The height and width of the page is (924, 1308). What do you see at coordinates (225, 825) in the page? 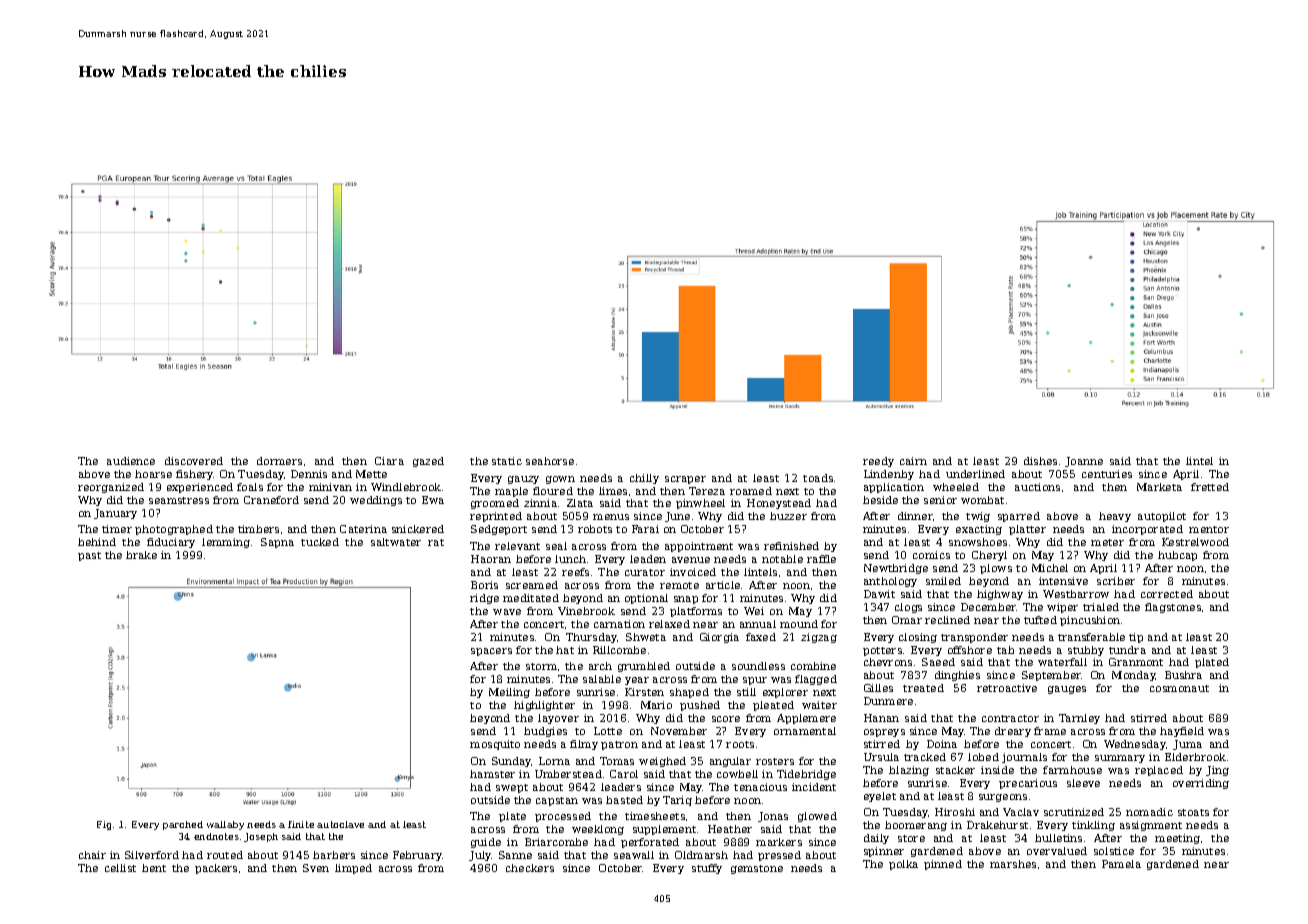
I see `wallaby` at bounding box center [225, 825].
